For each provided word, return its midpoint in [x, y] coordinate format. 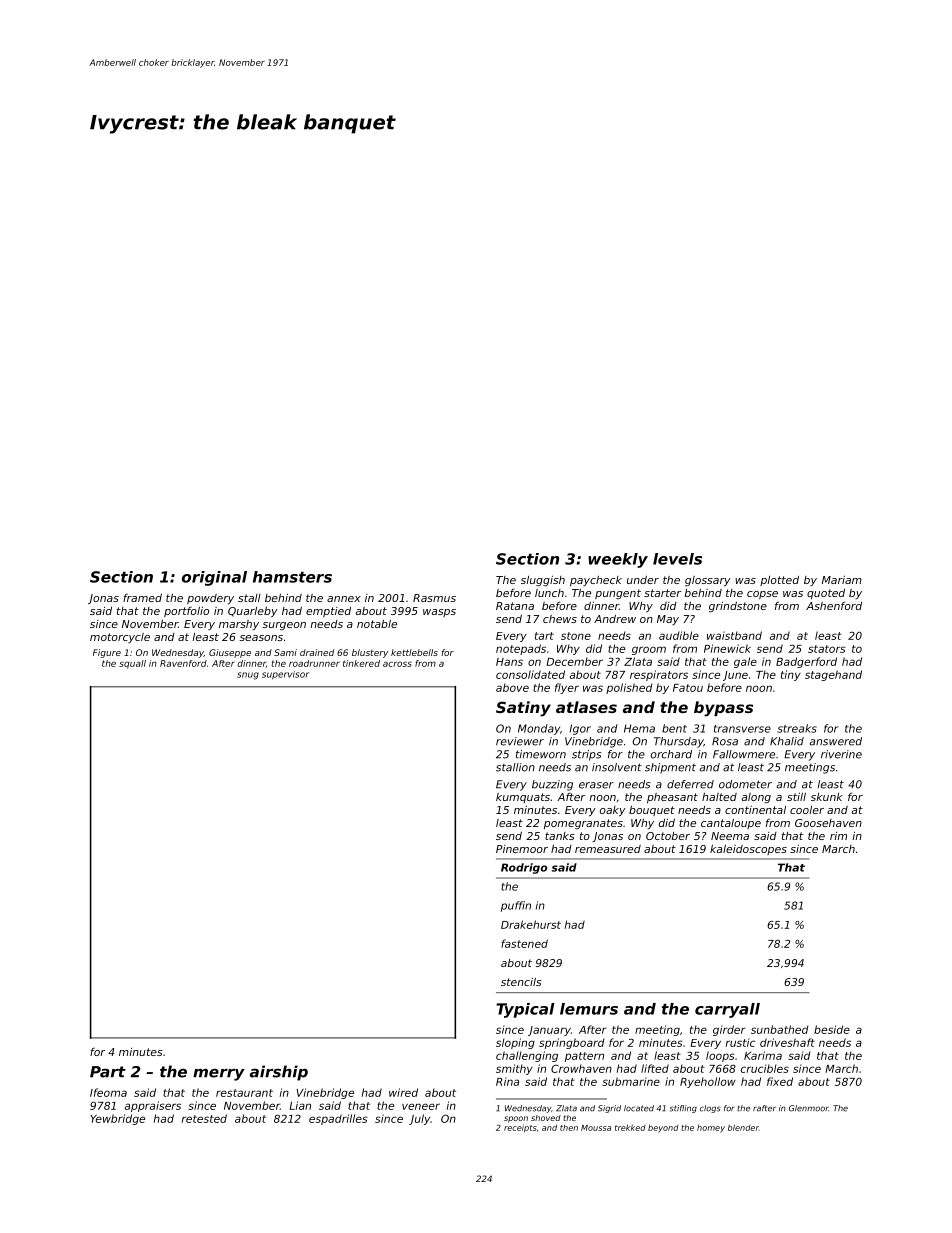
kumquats [523, 798]
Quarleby [253, 612]
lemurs [589, 1009]
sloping [515, 1043]
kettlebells [414, 652]
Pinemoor [522, 849]
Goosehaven [828, 823]
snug [248, 676]
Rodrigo [524, 868]
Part [108, 1072]
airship [279, 1073]
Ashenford [834, 605]
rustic [740, 1042]
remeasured [608, 849]
